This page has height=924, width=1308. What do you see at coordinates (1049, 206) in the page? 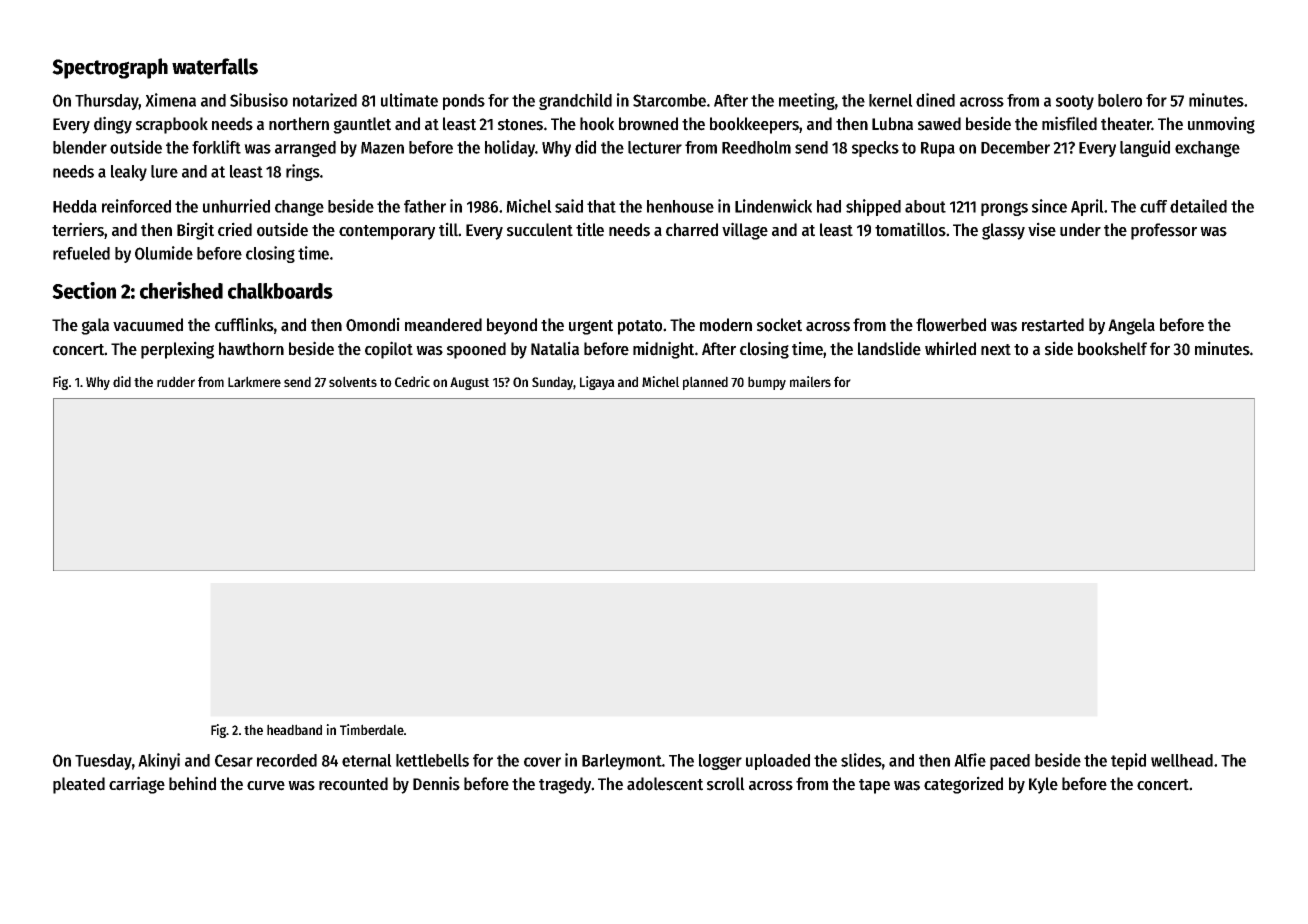
I see `since` at bounding box center [1049, 206].
